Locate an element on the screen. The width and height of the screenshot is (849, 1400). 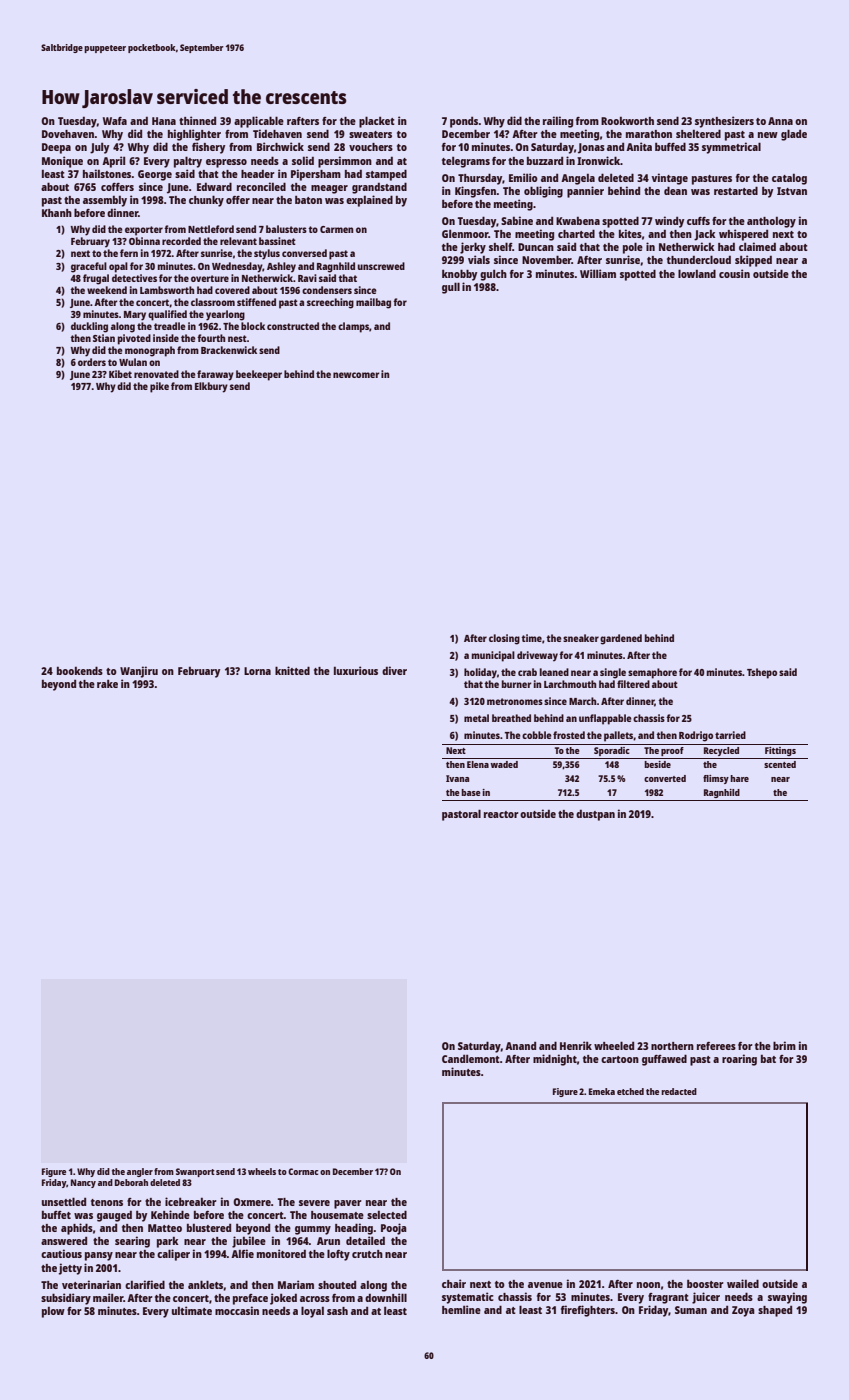
symmetrical is located at coordinates (731, 148).
